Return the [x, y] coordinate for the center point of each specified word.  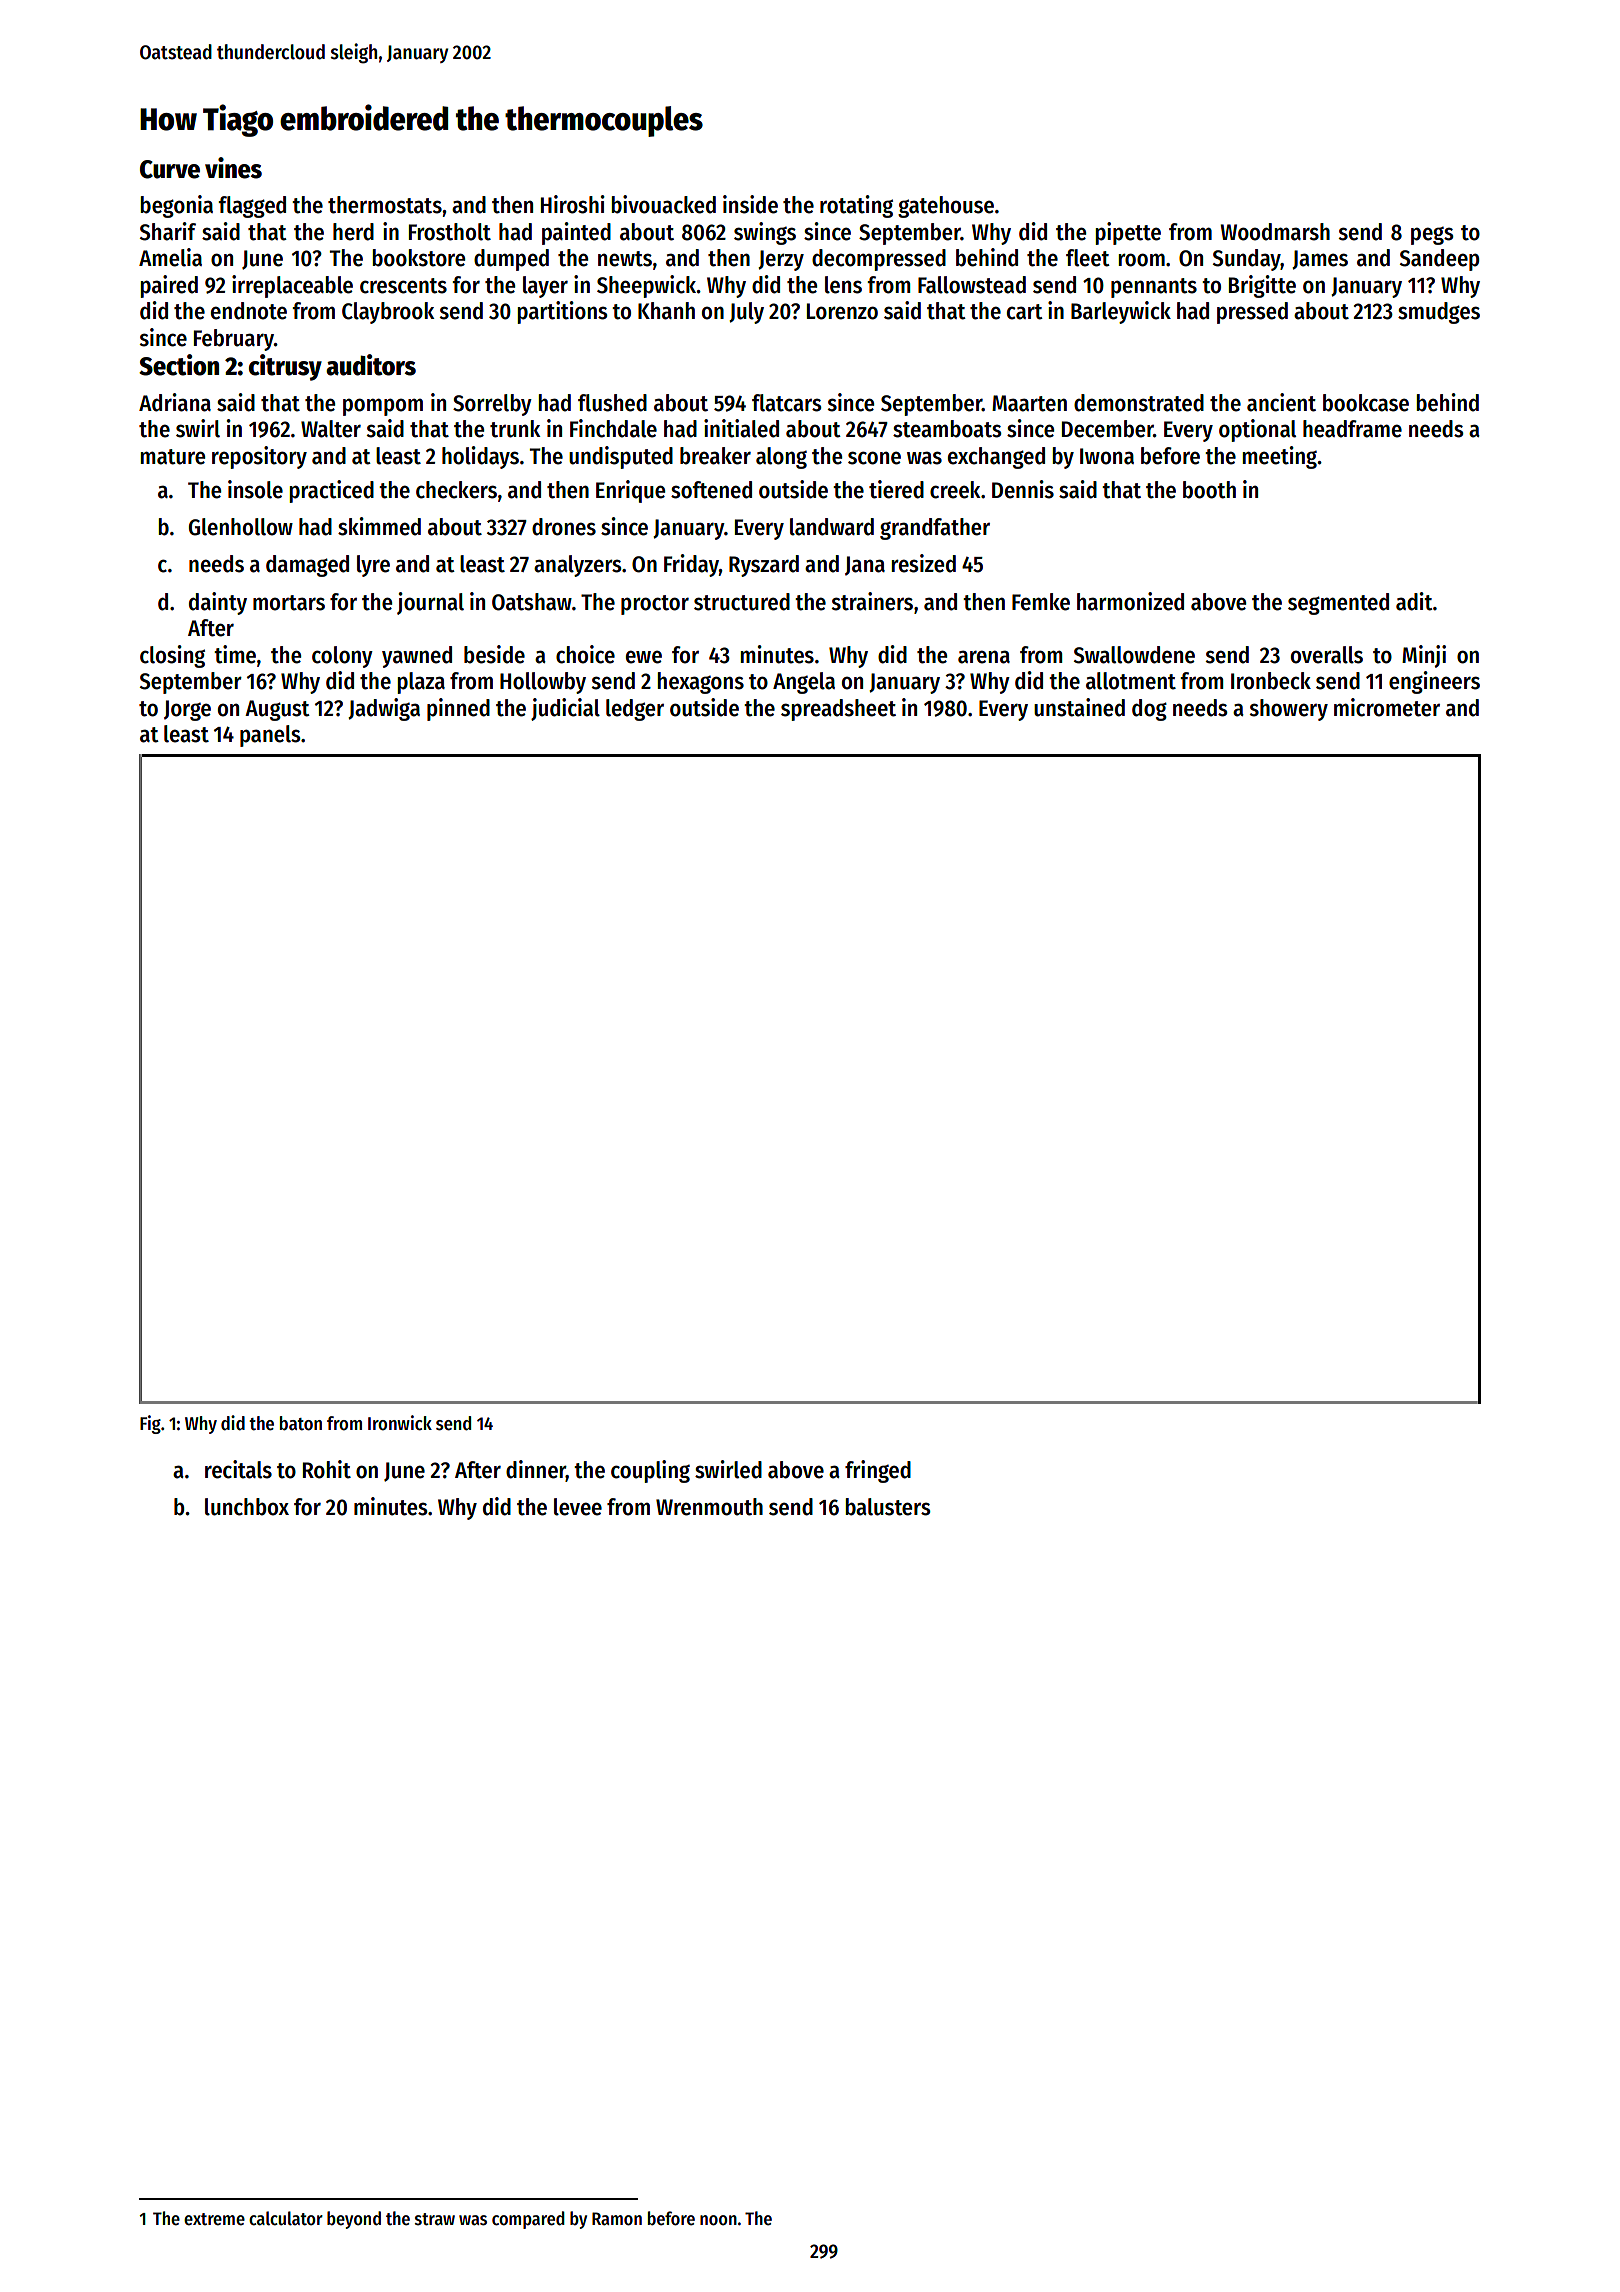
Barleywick [1121, 312]
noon [718, 2220]
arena [984, 657]
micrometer [1387, 707]
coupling [650, 1471]
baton [301, 1423]
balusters [888, 1507]
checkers [456, 490]
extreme [214, 2219]
